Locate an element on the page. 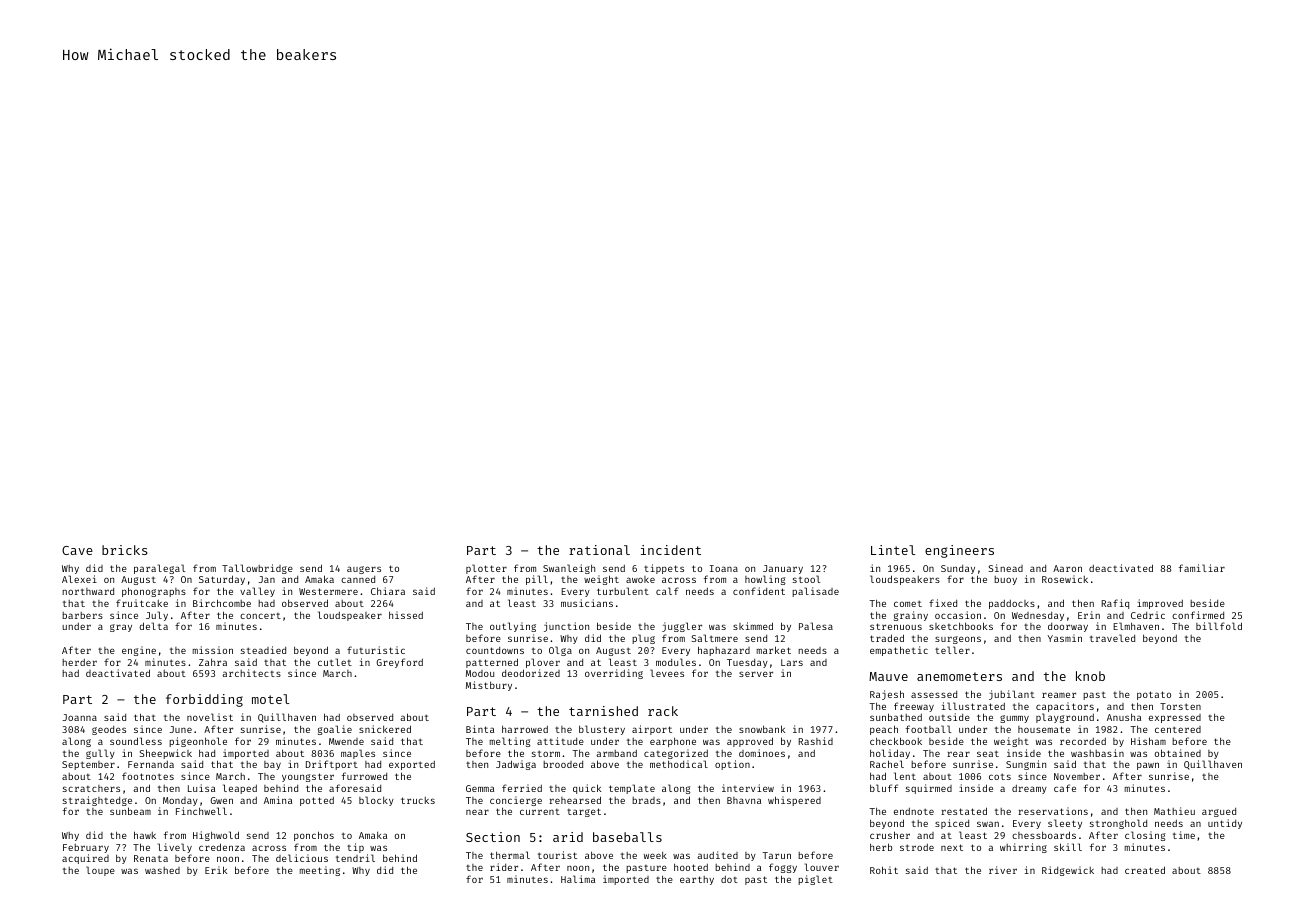 The width and height of the document is (1308, 924). interview is located at coordinates (748, 788).
